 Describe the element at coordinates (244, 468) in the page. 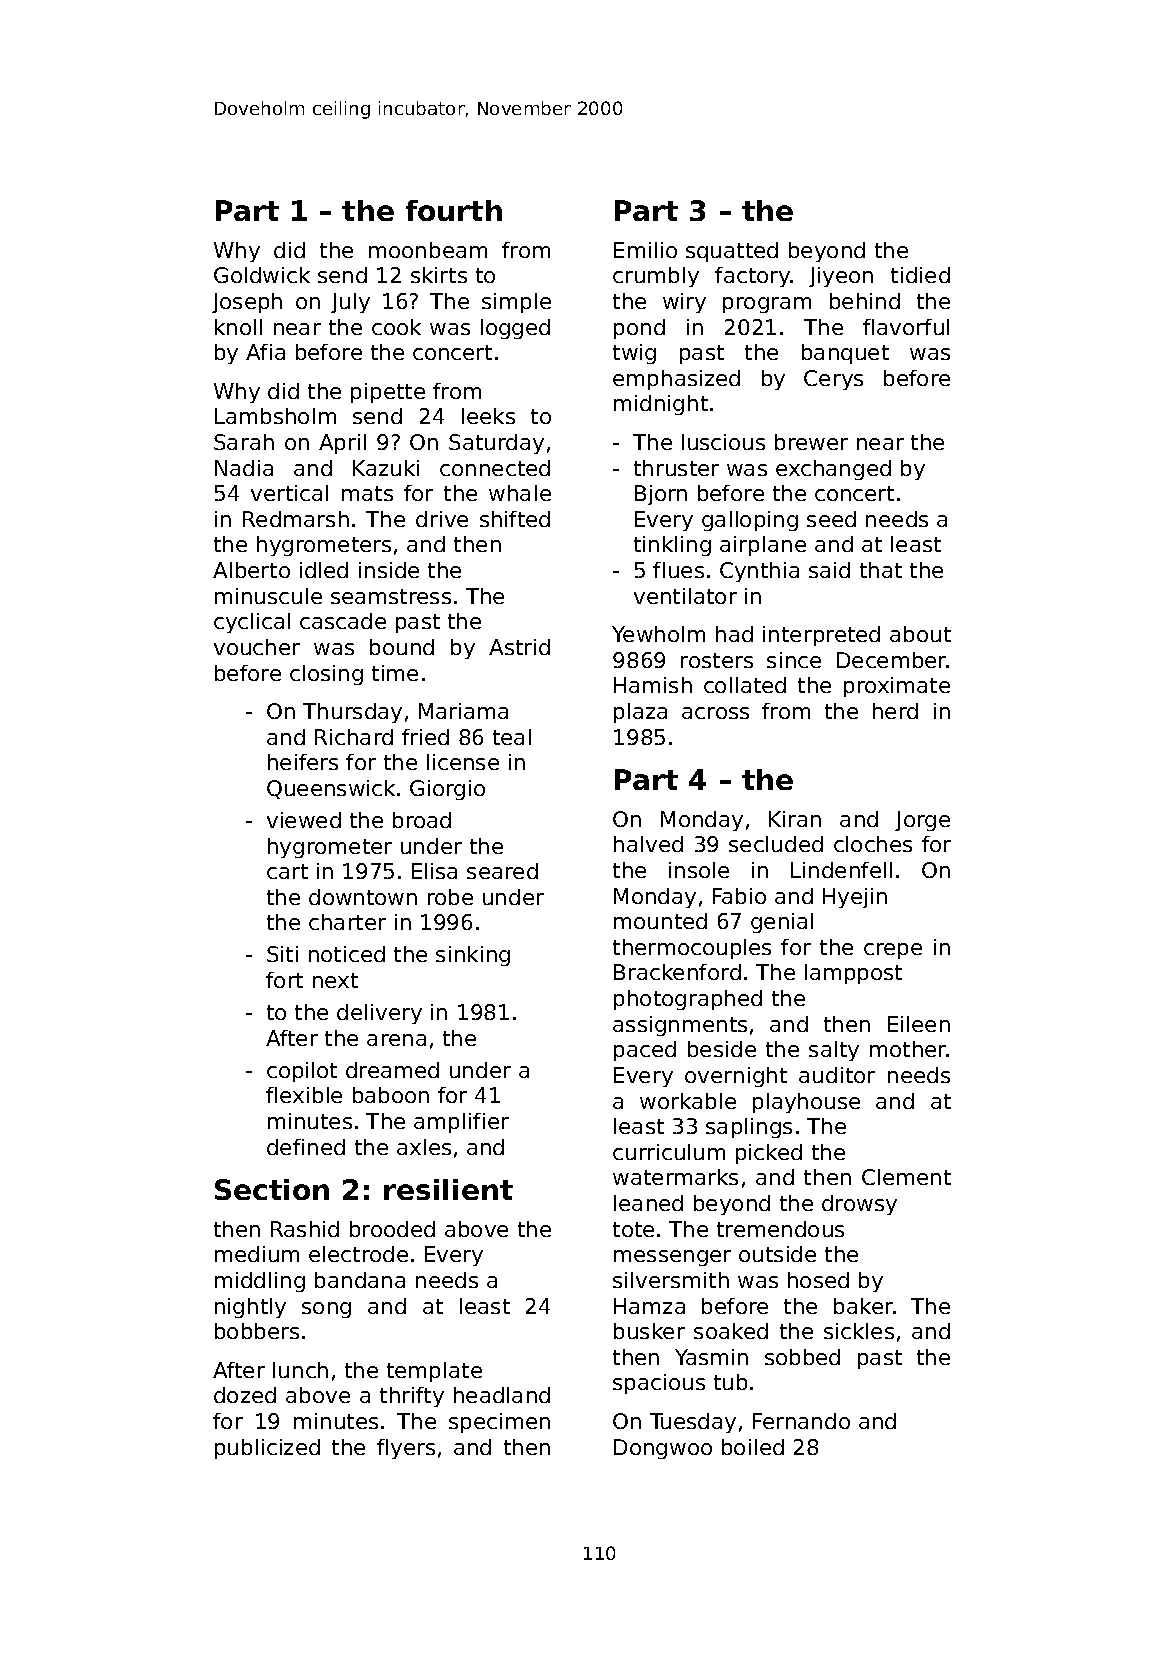

I see `Nadia` at that location.
